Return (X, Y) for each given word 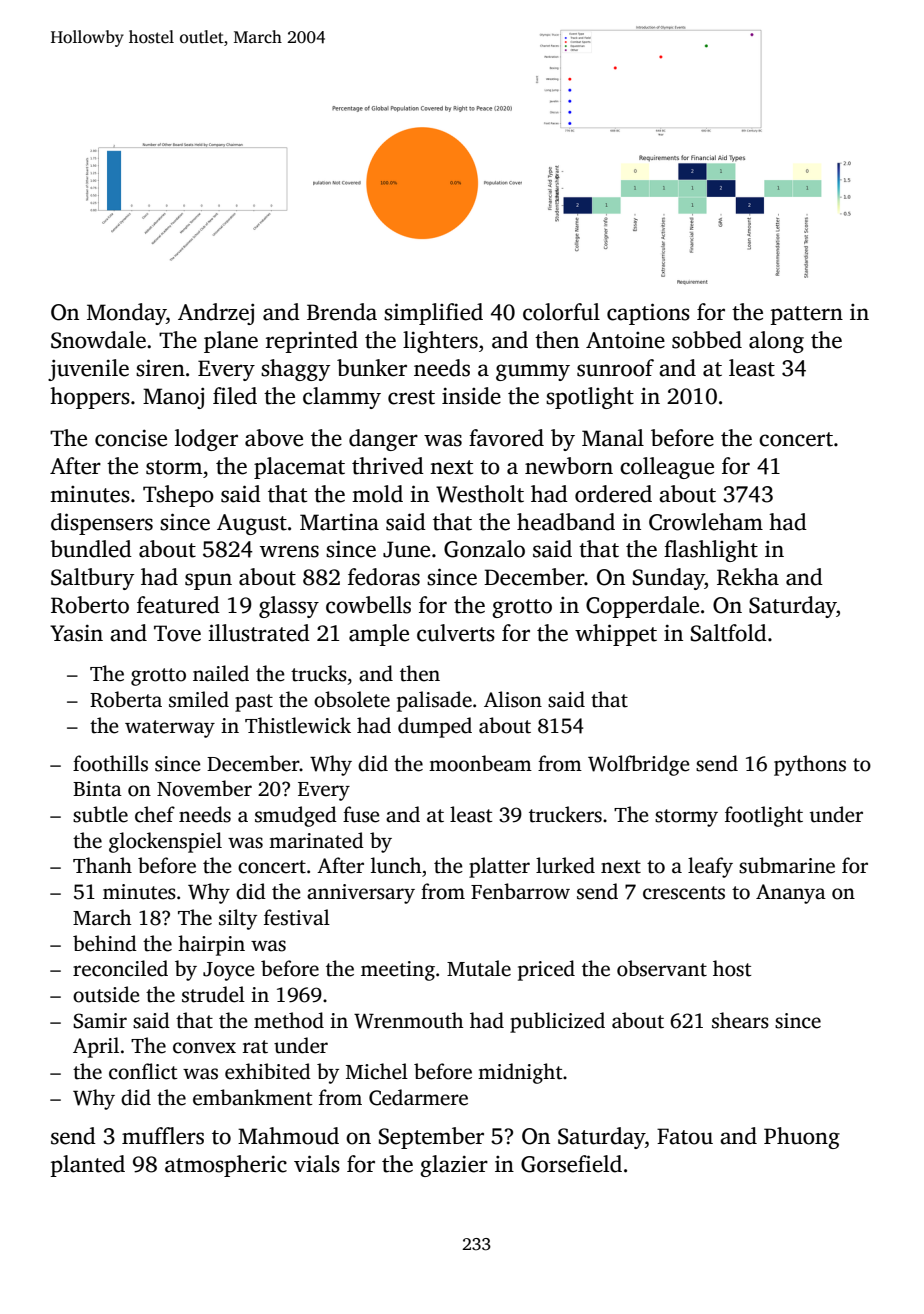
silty (238, 919)
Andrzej (216, 314)
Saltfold (729, 633)
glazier (454, 1166)
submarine (787, 865)
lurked (565, 865)
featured (178, 605)
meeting (398, 971)
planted (87, 1166)
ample (379, 635)
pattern (806, 315)
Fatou (685, 1136)
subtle (100, 814)
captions (648, 314)
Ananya (791, 894)
